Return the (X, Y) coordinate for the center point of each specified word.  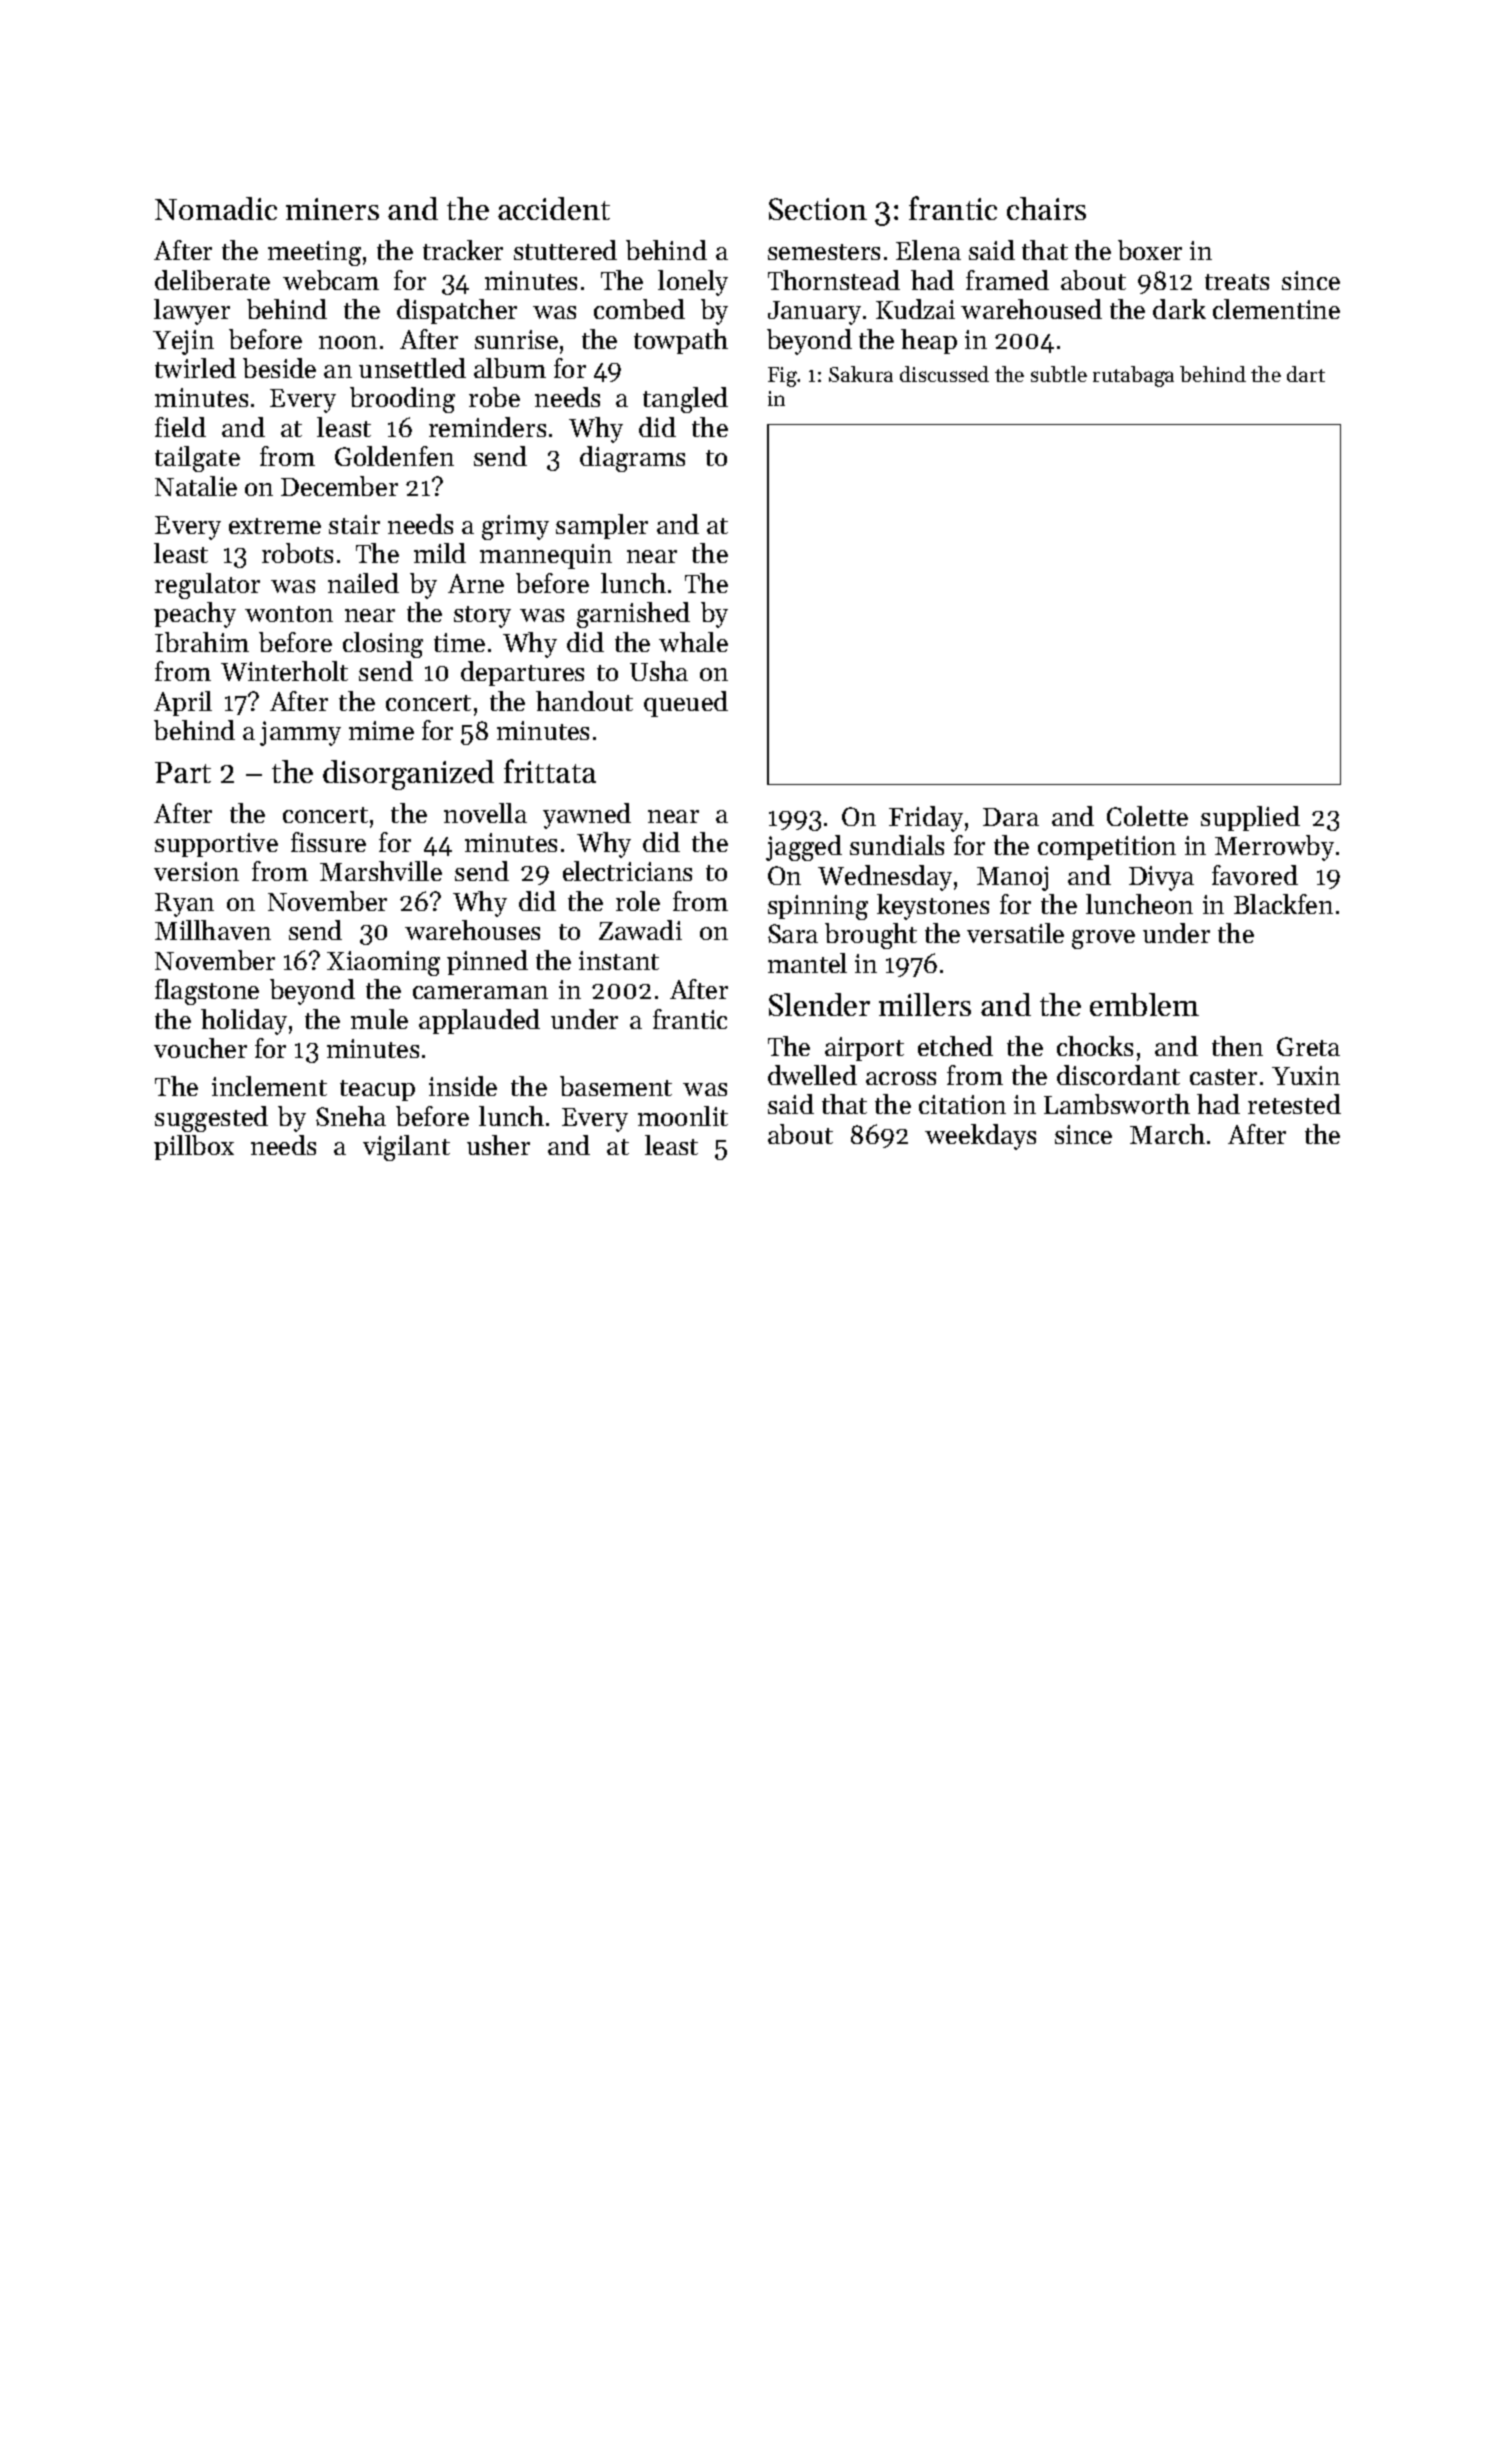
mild (440, 553)
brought (871, 936)
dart (1306, 374)
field (180, 427)
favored (1255, 875)
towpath (681, 341)
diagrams (632, 459)
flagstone (207, 992)
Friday (926, 819)
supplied (1250, 818)
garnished (633, 615)
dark (1179, 309)
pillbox (194, 1147)
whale (693, 642)
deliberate (212, 280)
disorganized (408, 775)
